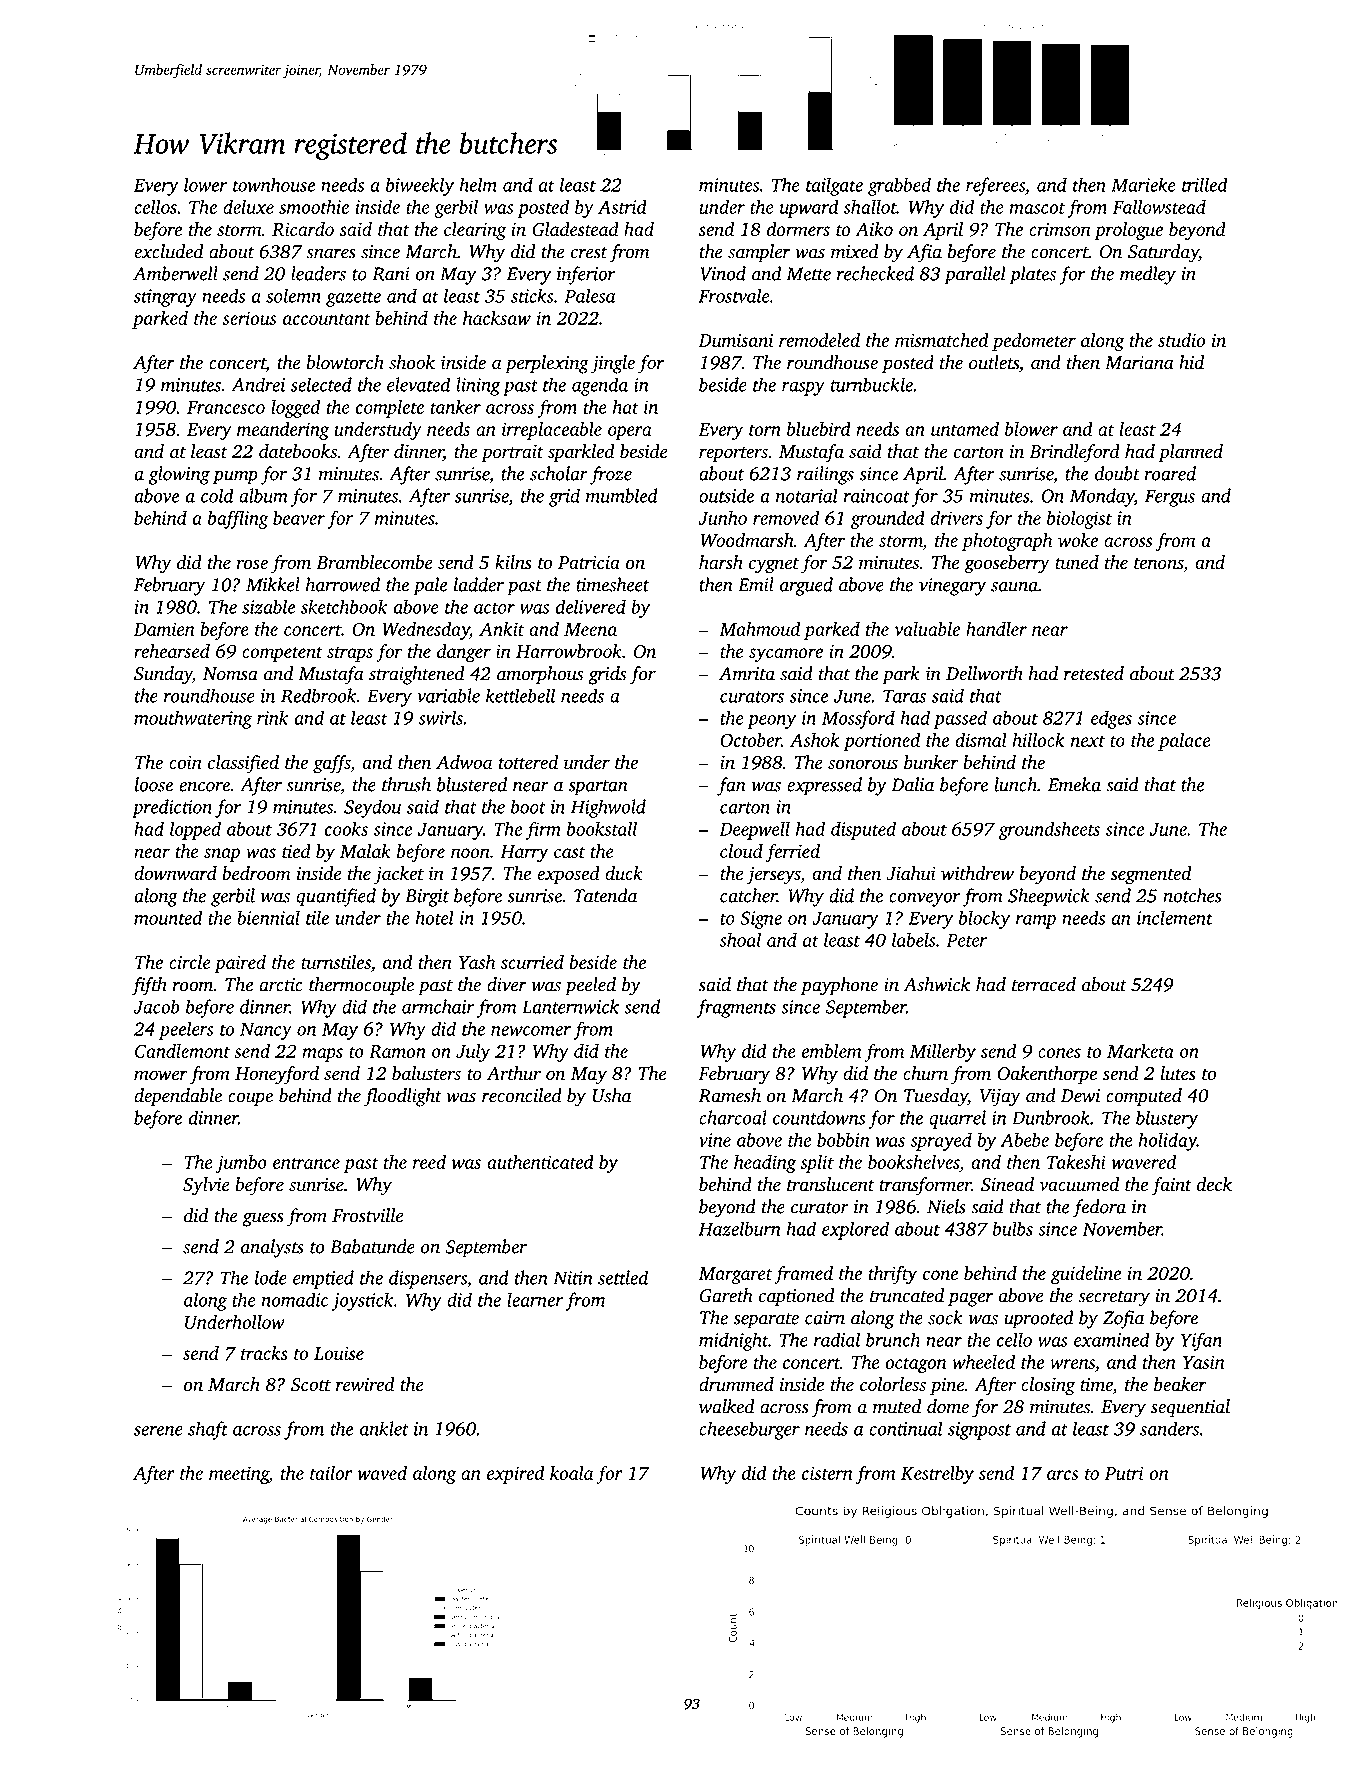 This screenshot has height=1769, width=1367. Describe the element at coordinates (855, 251) in the screenshot. I see `mixed` at that location.
